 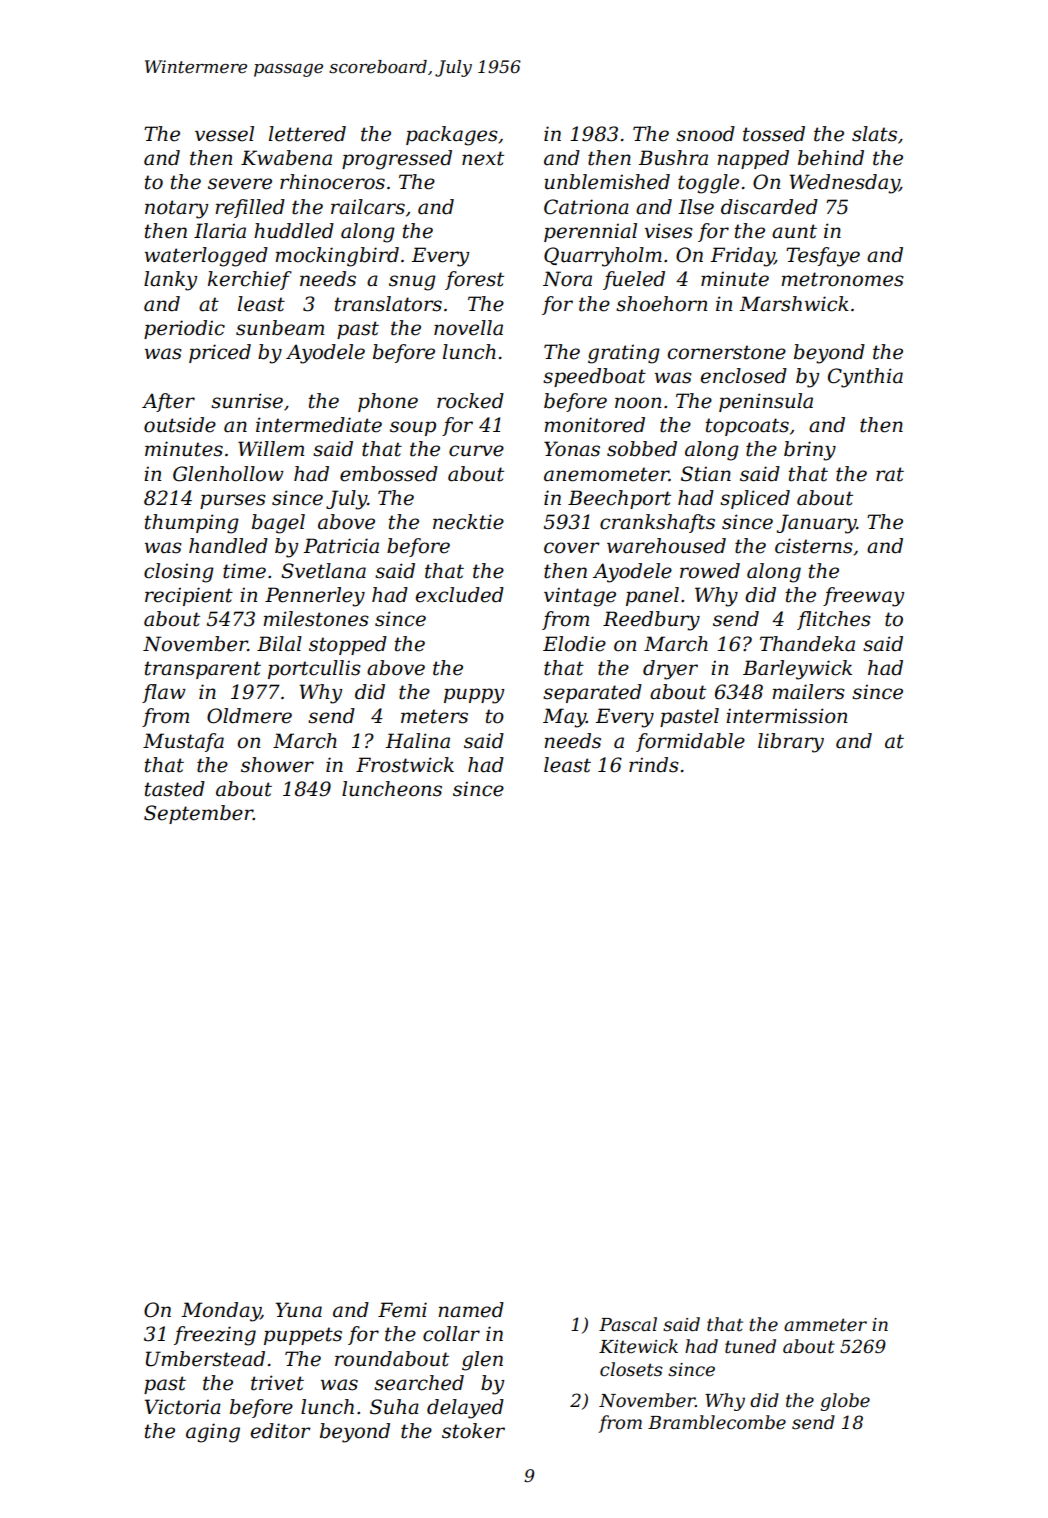 What do you see at coordinates (825, 1325) in the screenshot?
I see `ammeter` at bounding box center [825, 1325].
